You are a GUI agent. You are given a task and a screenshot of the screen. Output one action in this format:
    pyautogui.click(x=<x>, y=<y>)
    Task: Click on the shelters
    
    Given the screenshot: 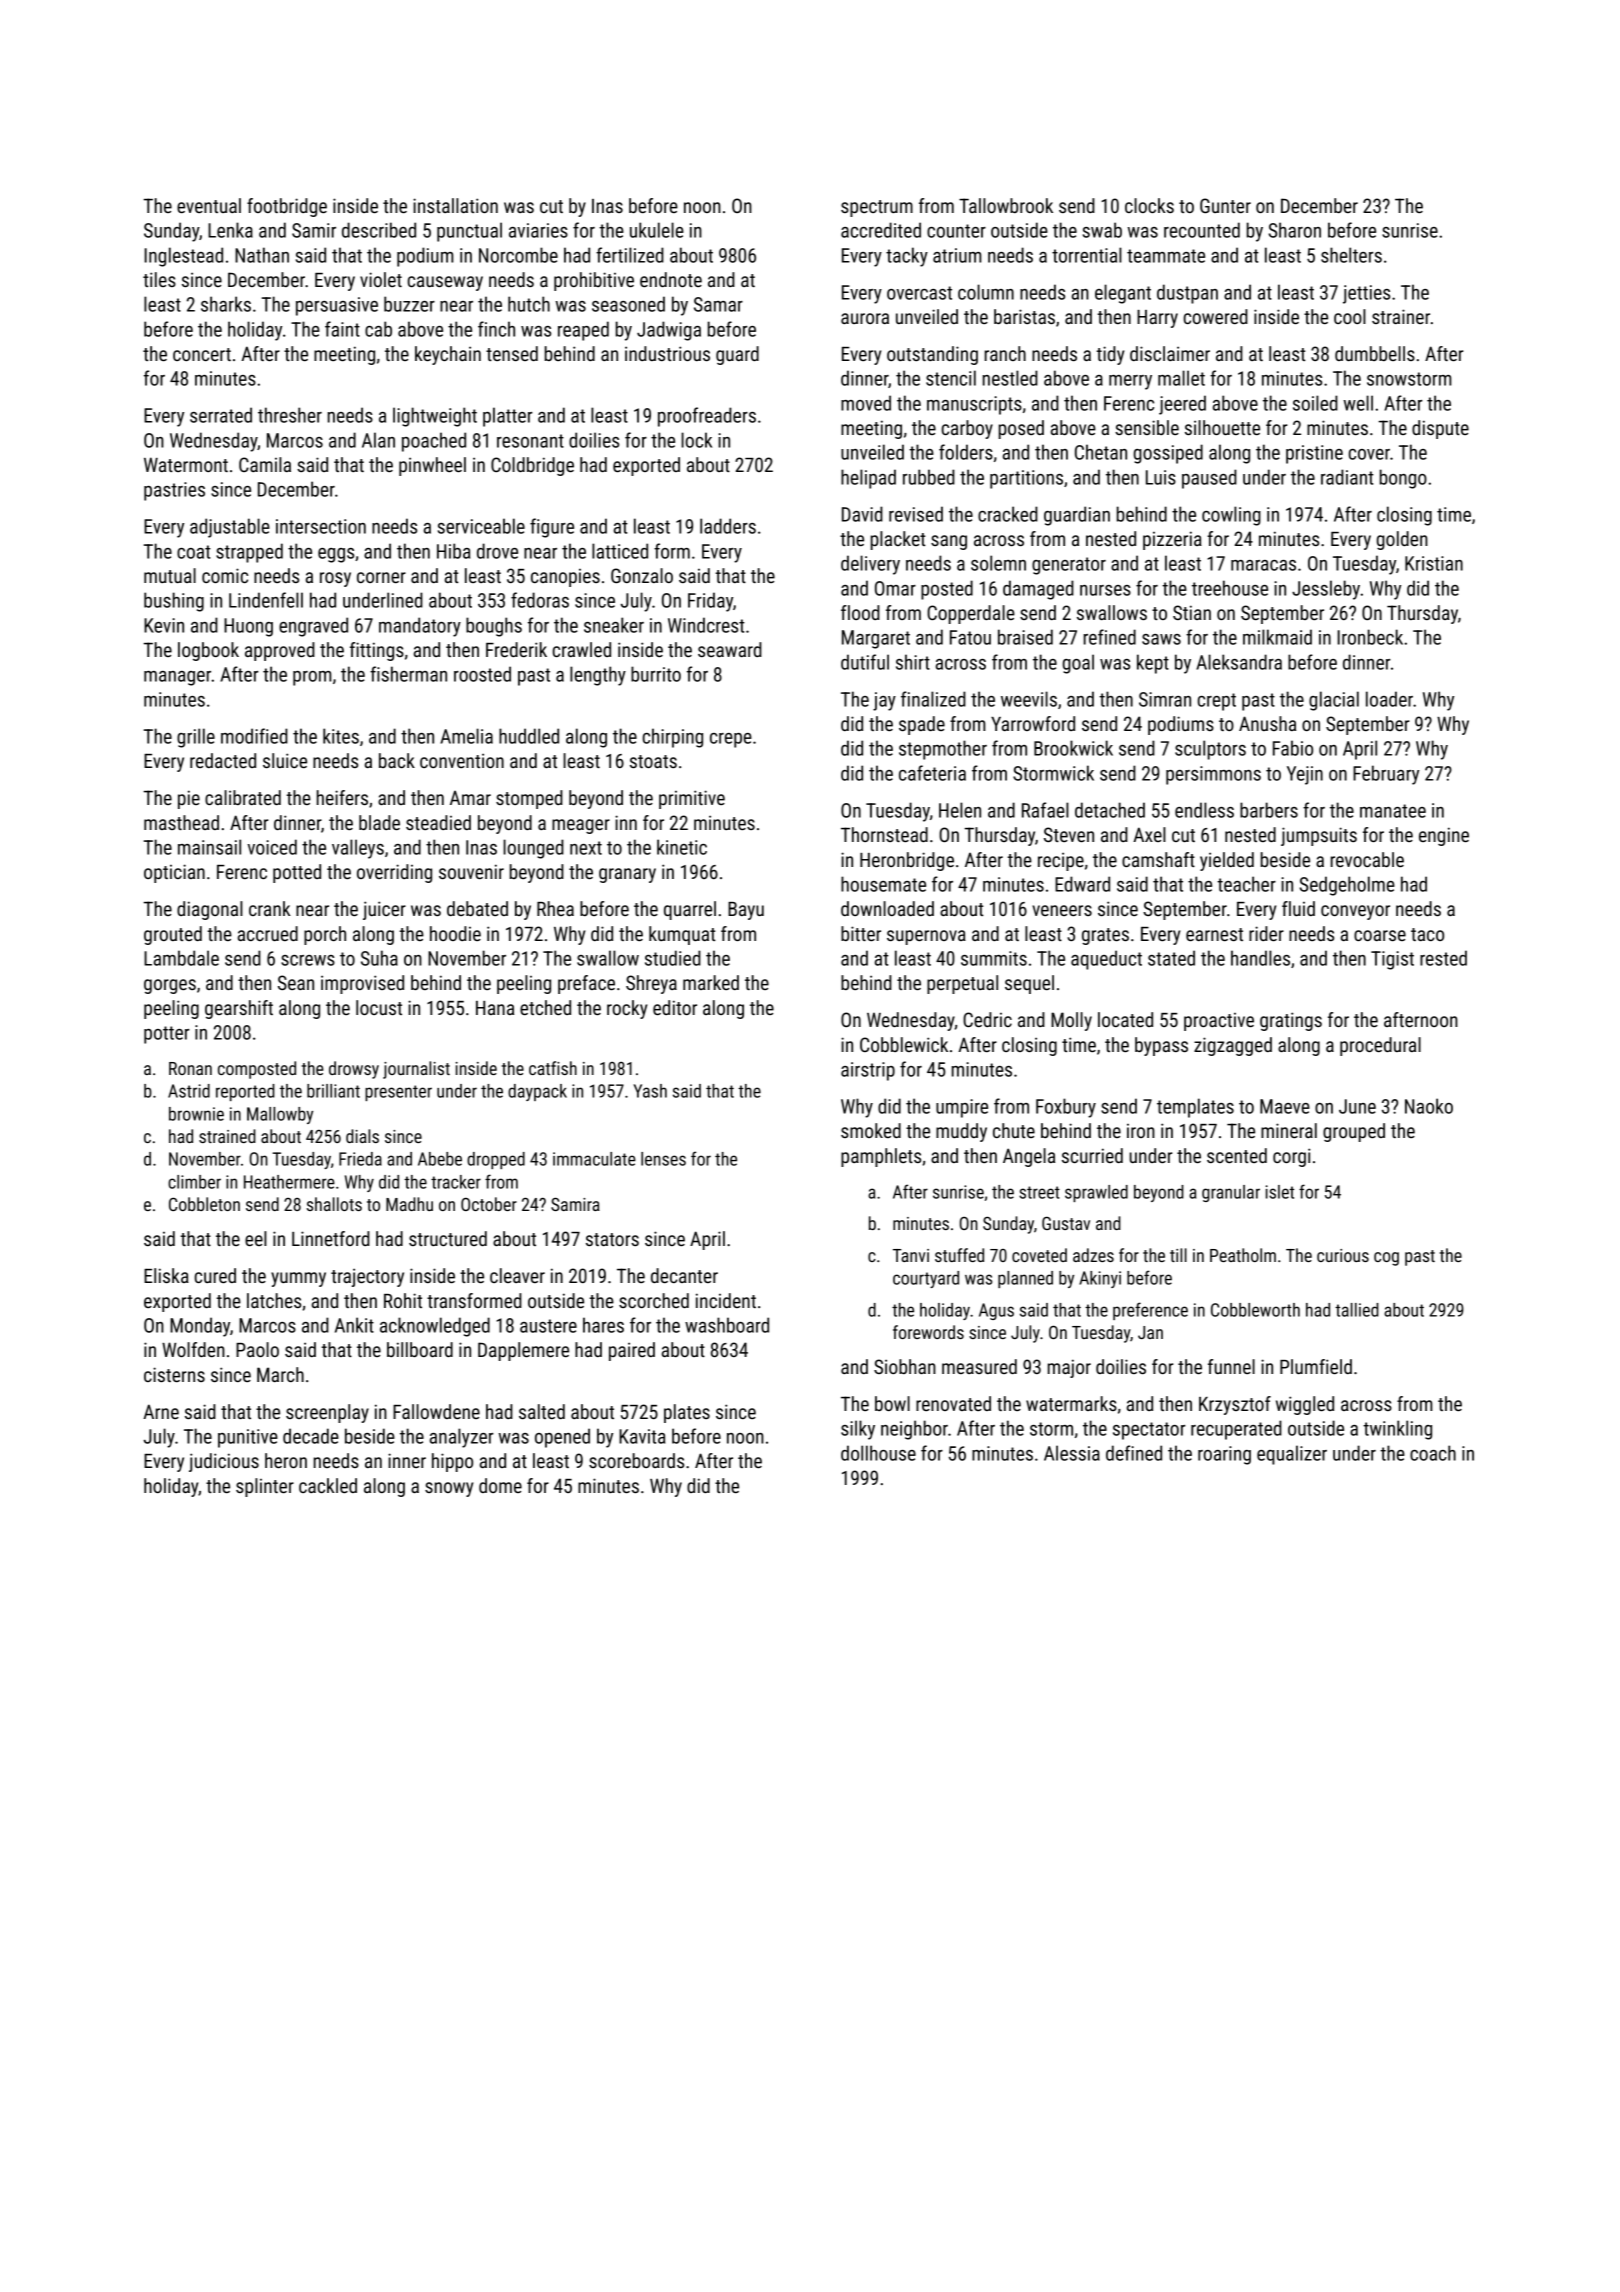 What is the action you would take?
    pyautogui.click(x=1351, y=255)
